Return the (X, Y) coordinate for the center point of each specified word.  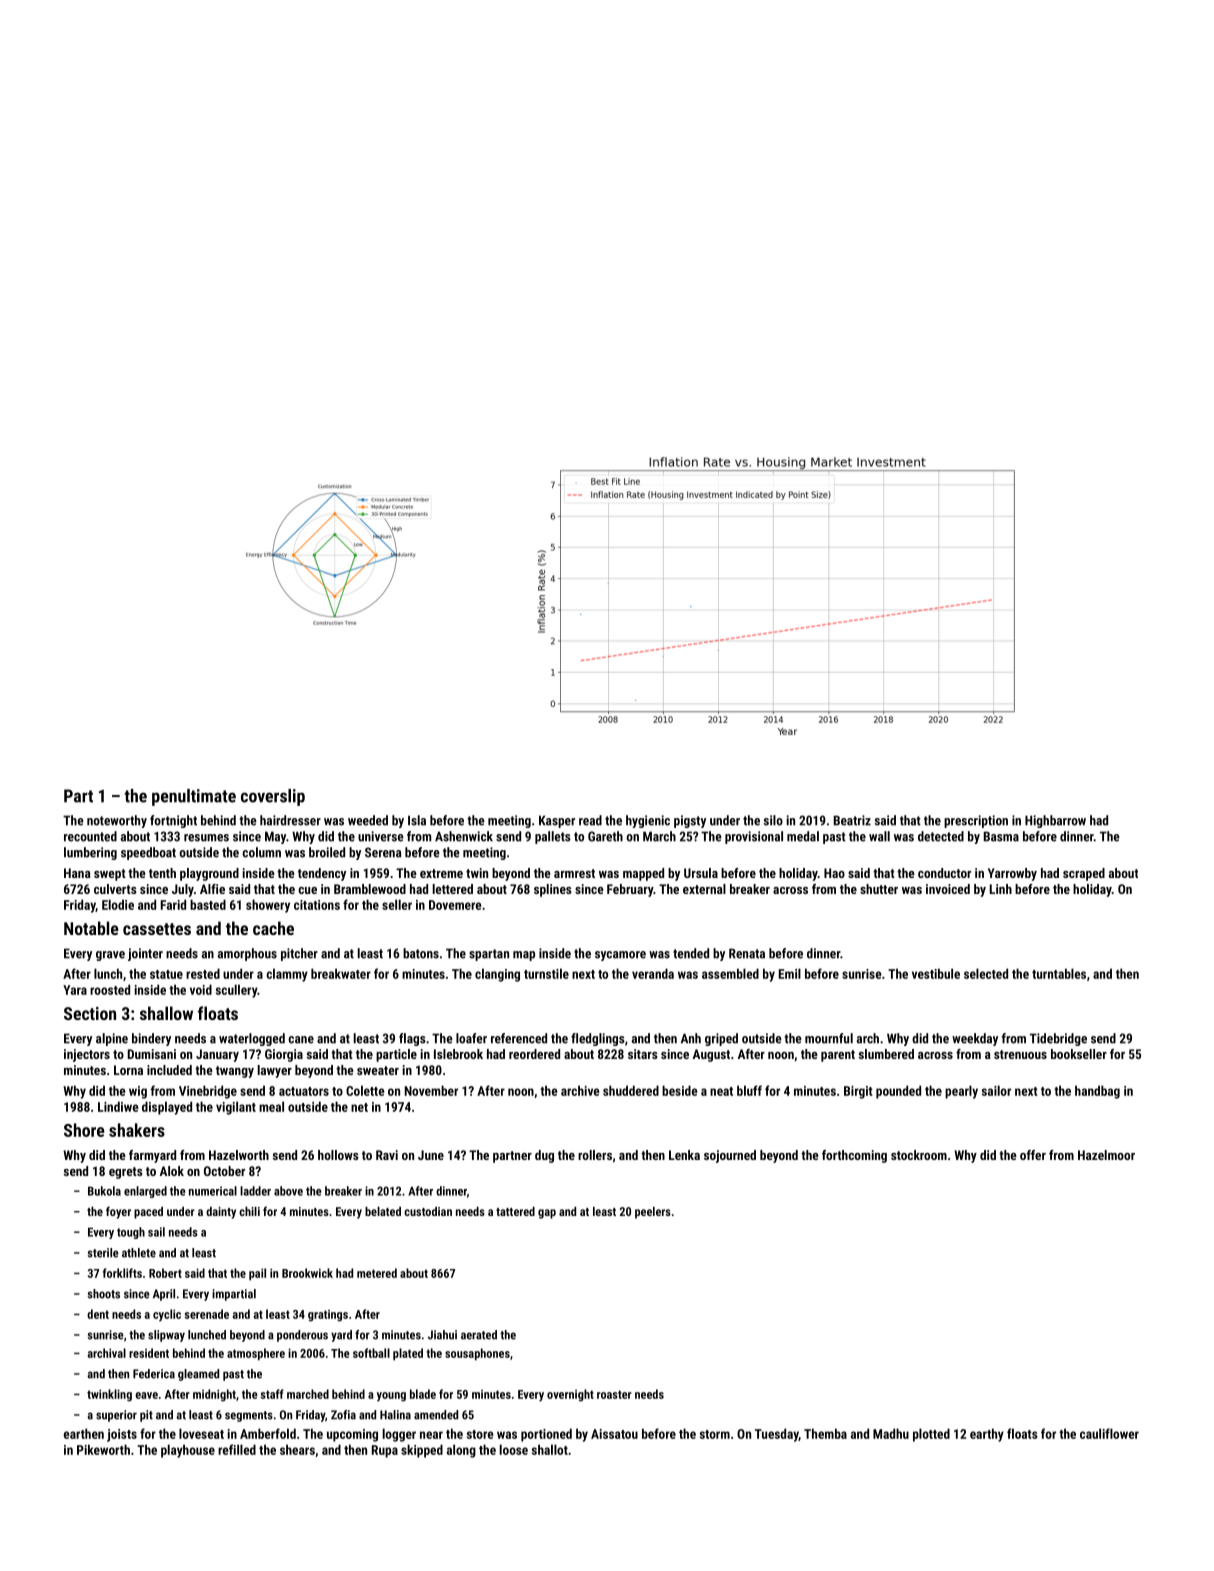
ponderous (302, 1336)
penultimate (194, 797)
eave (146, 1395)
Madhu (891, 1433)
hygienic (648, 821)
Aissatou (614, 1434)
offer (1033, 1155)
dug (544, 1156)
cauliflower (1109, 1433)
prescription (976, 821)
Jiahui (442, 1335)
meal (271, 1106)
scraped (1084, 874)
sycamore (620, 956)
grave (110, 956)
